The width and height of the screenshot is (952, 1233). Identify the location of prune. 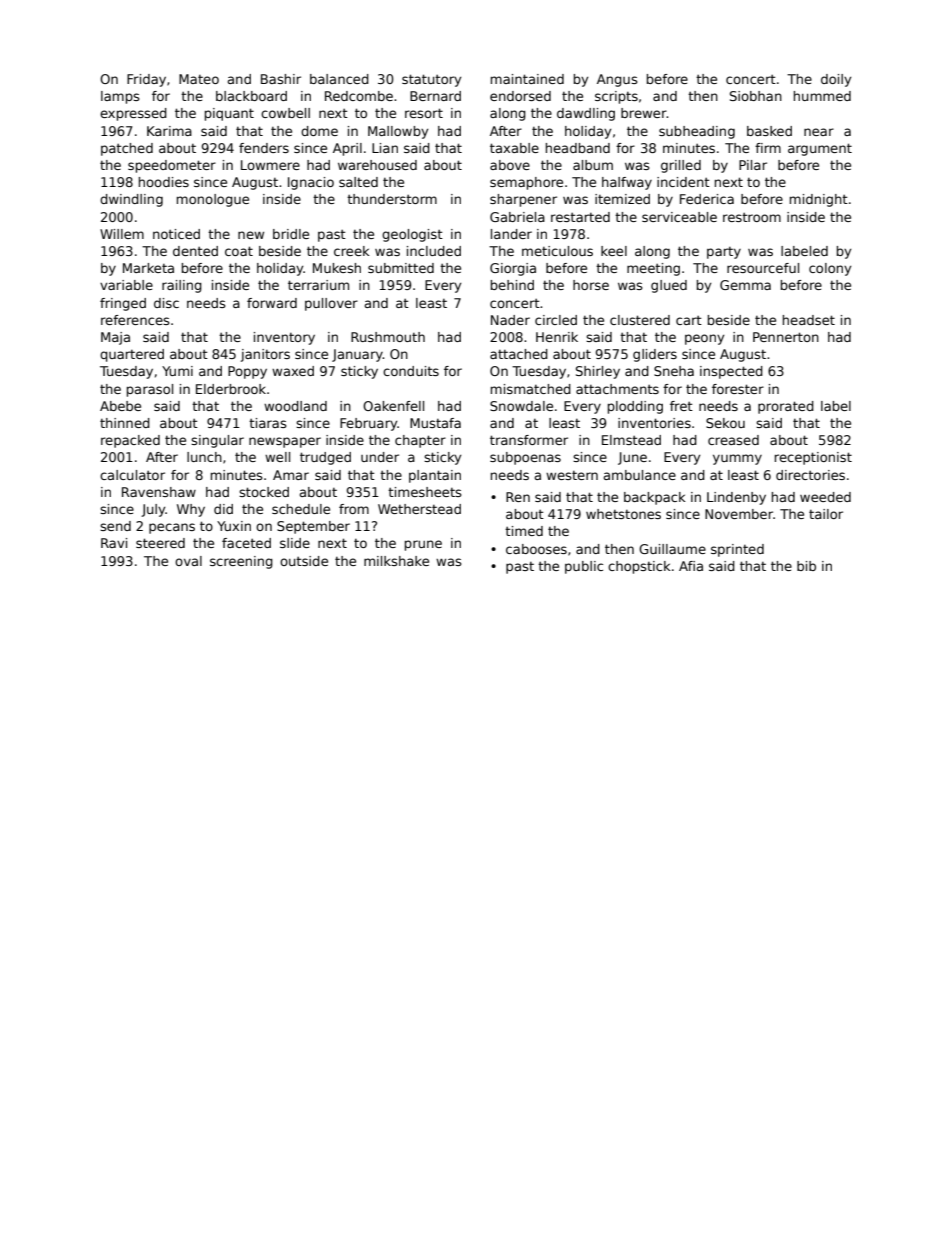
(423, 545).
